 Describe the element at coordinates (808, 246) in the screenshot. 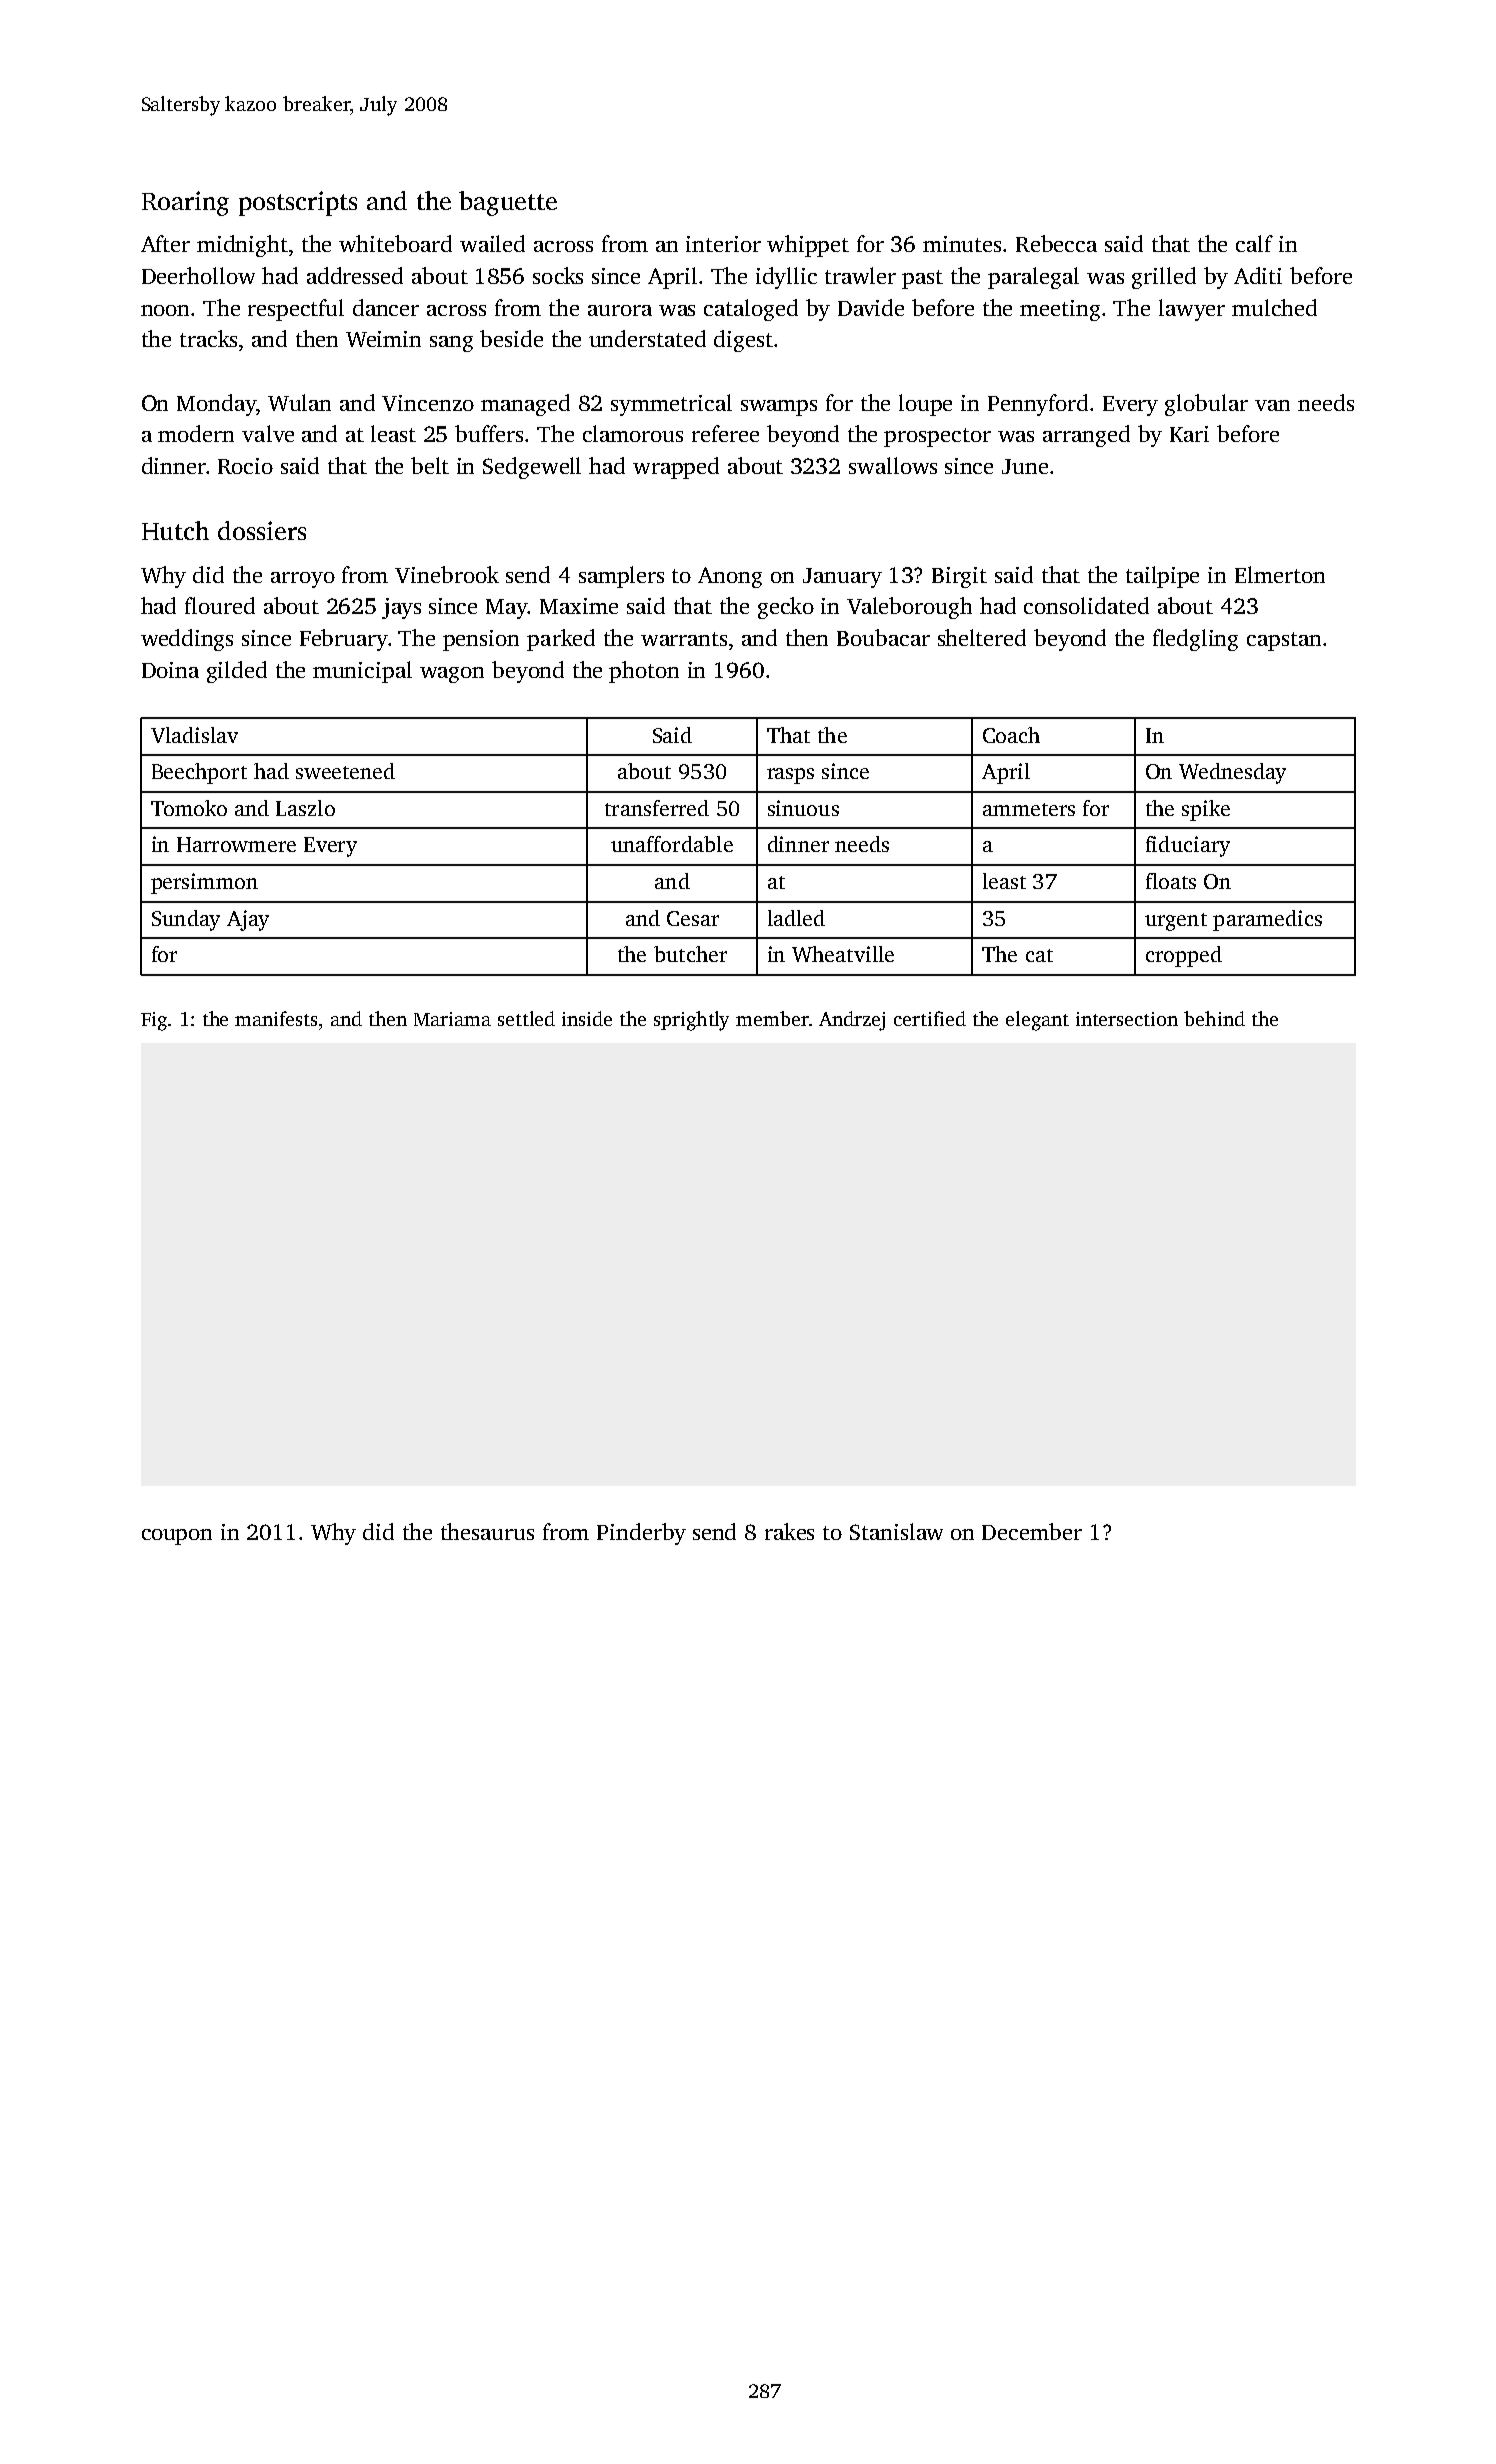

I see `whippet` at that location.
